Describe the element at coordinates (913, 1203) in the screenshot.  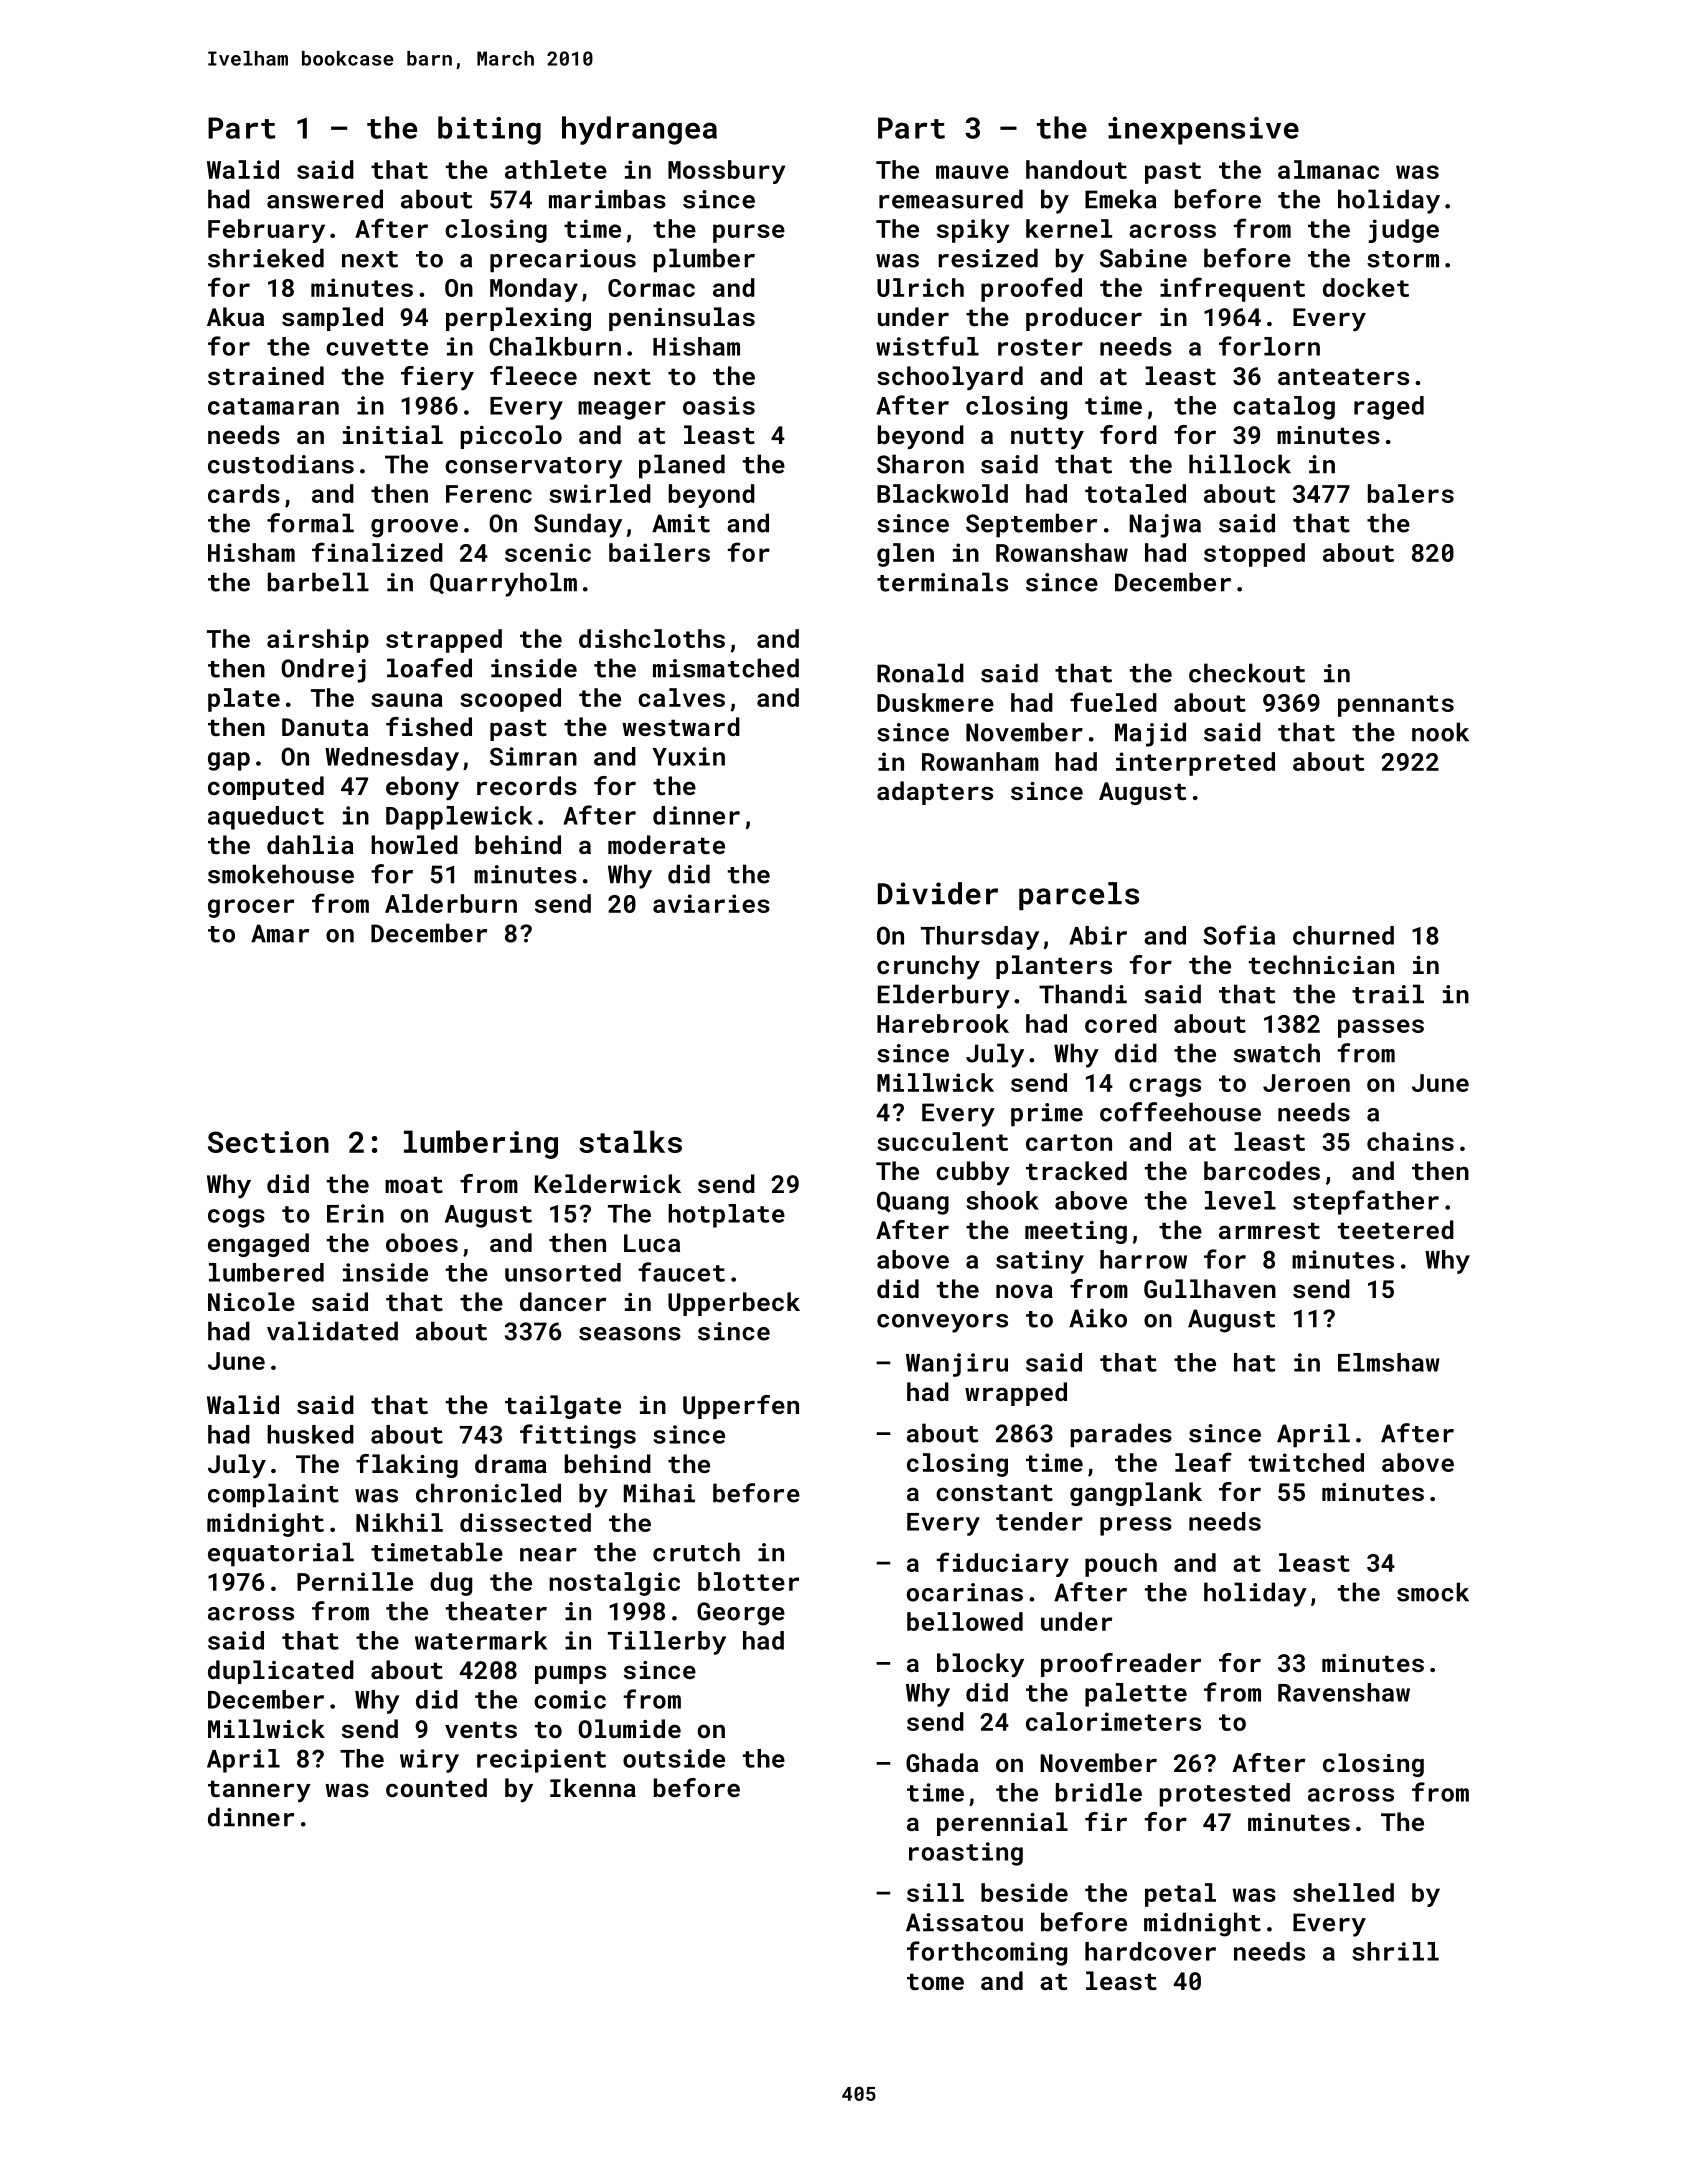
I see `Quang` at that location.
